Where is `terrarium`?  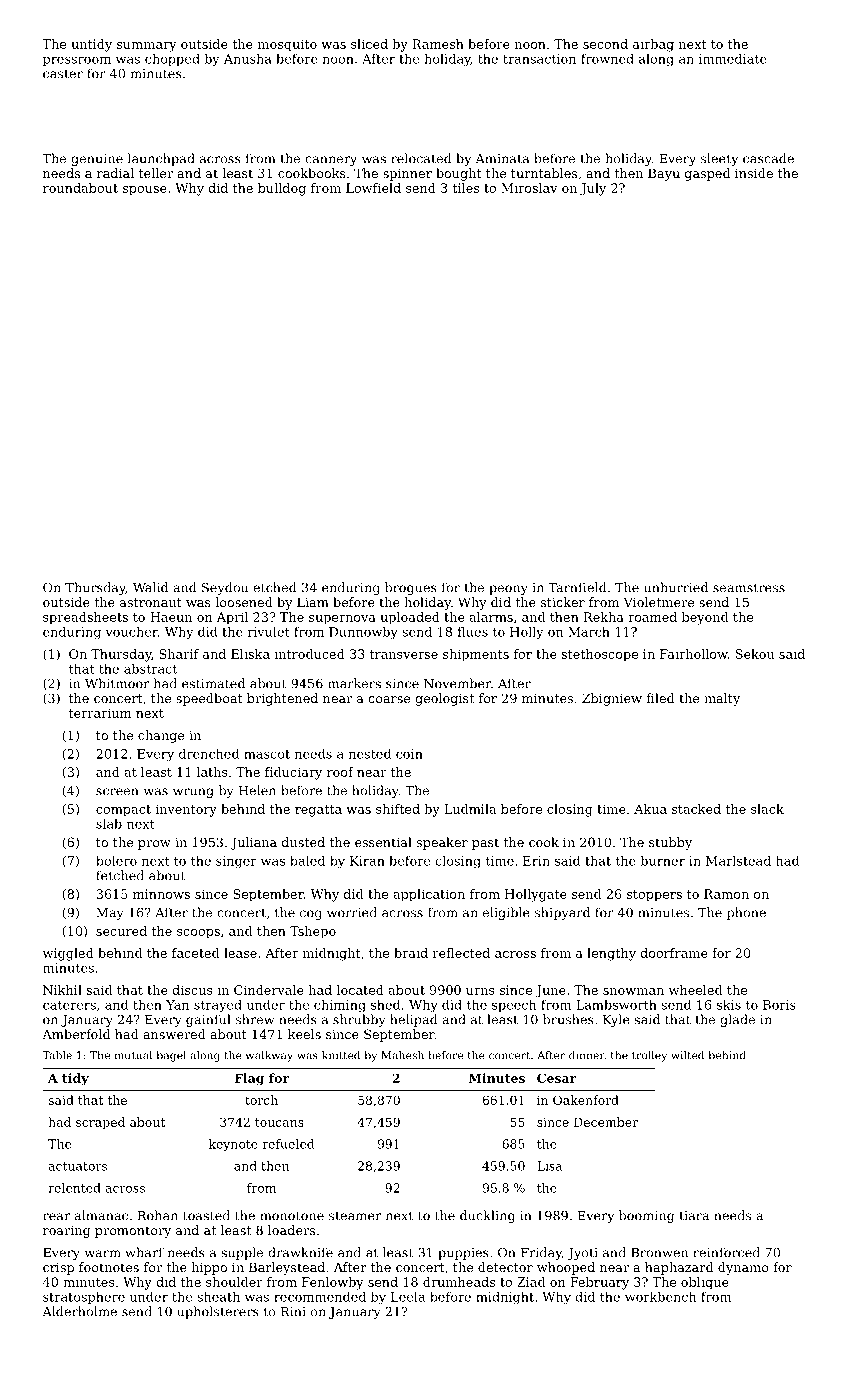 terrarium is located at coordinates (100, 713).
